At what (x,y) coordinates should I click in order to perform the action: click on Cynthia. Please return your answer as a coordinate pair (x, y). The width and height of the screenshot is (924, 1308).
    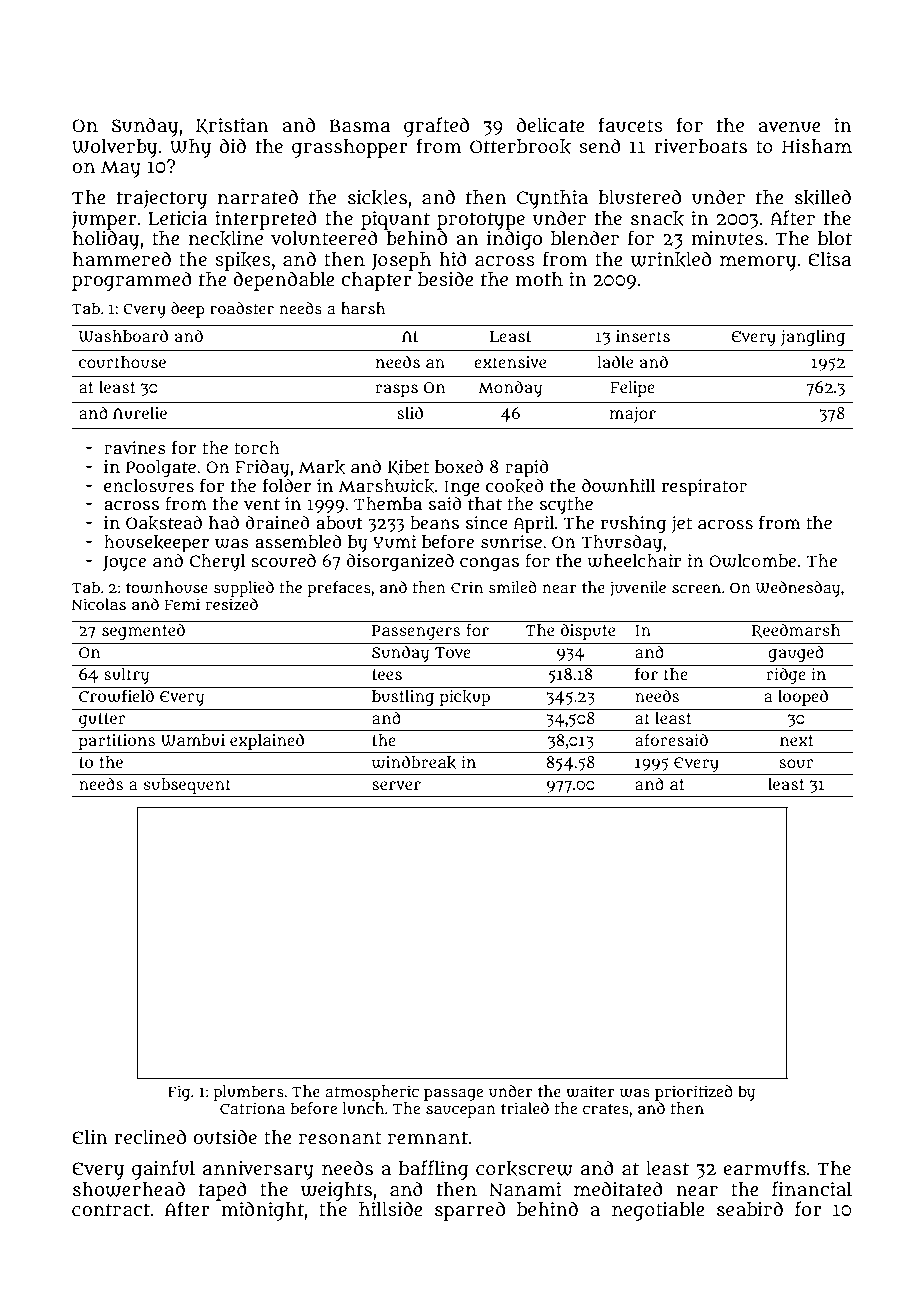
    Looking at the image, I should click on (552, 199).
